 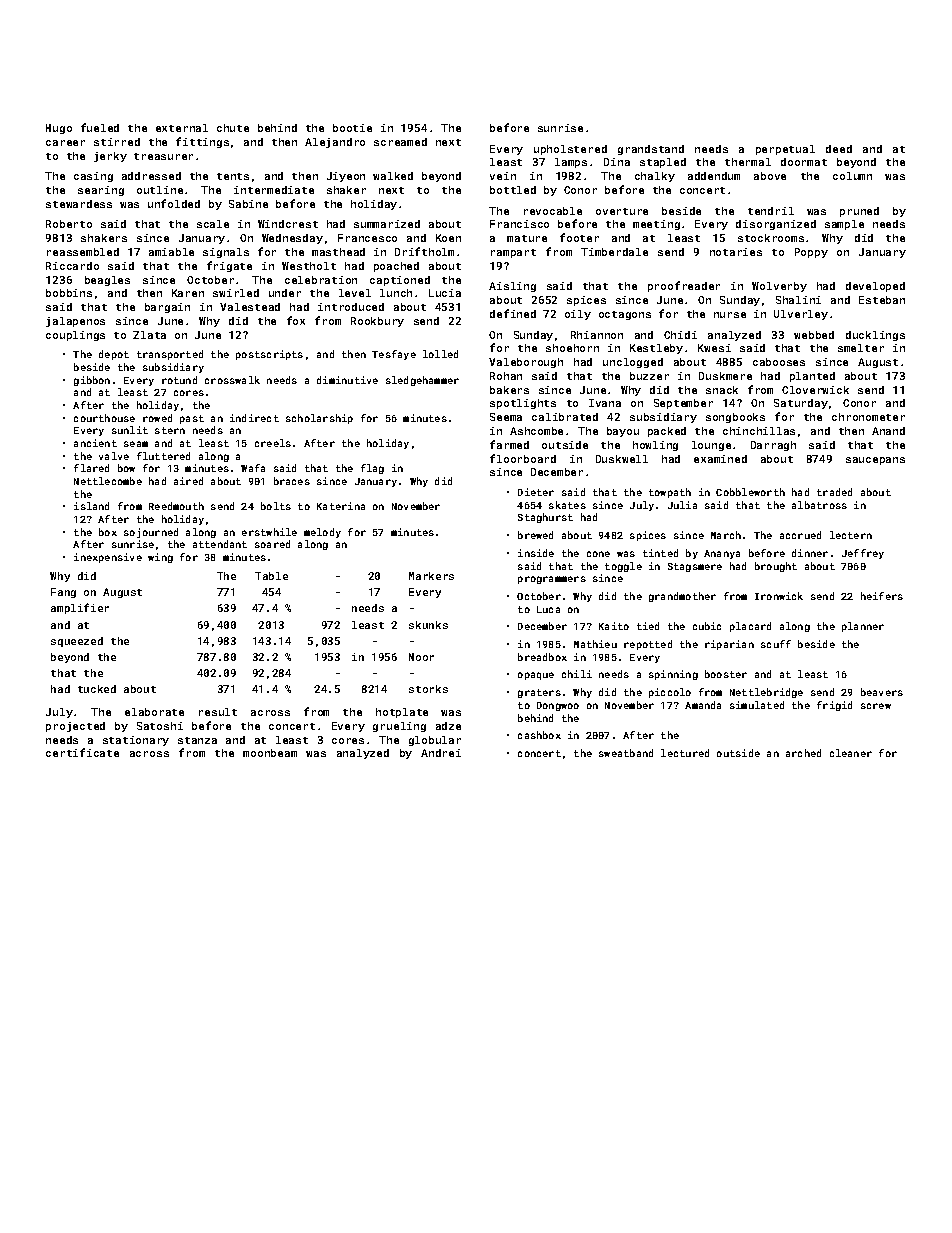 I want to click on introduced, so click(x=351, y=307).
